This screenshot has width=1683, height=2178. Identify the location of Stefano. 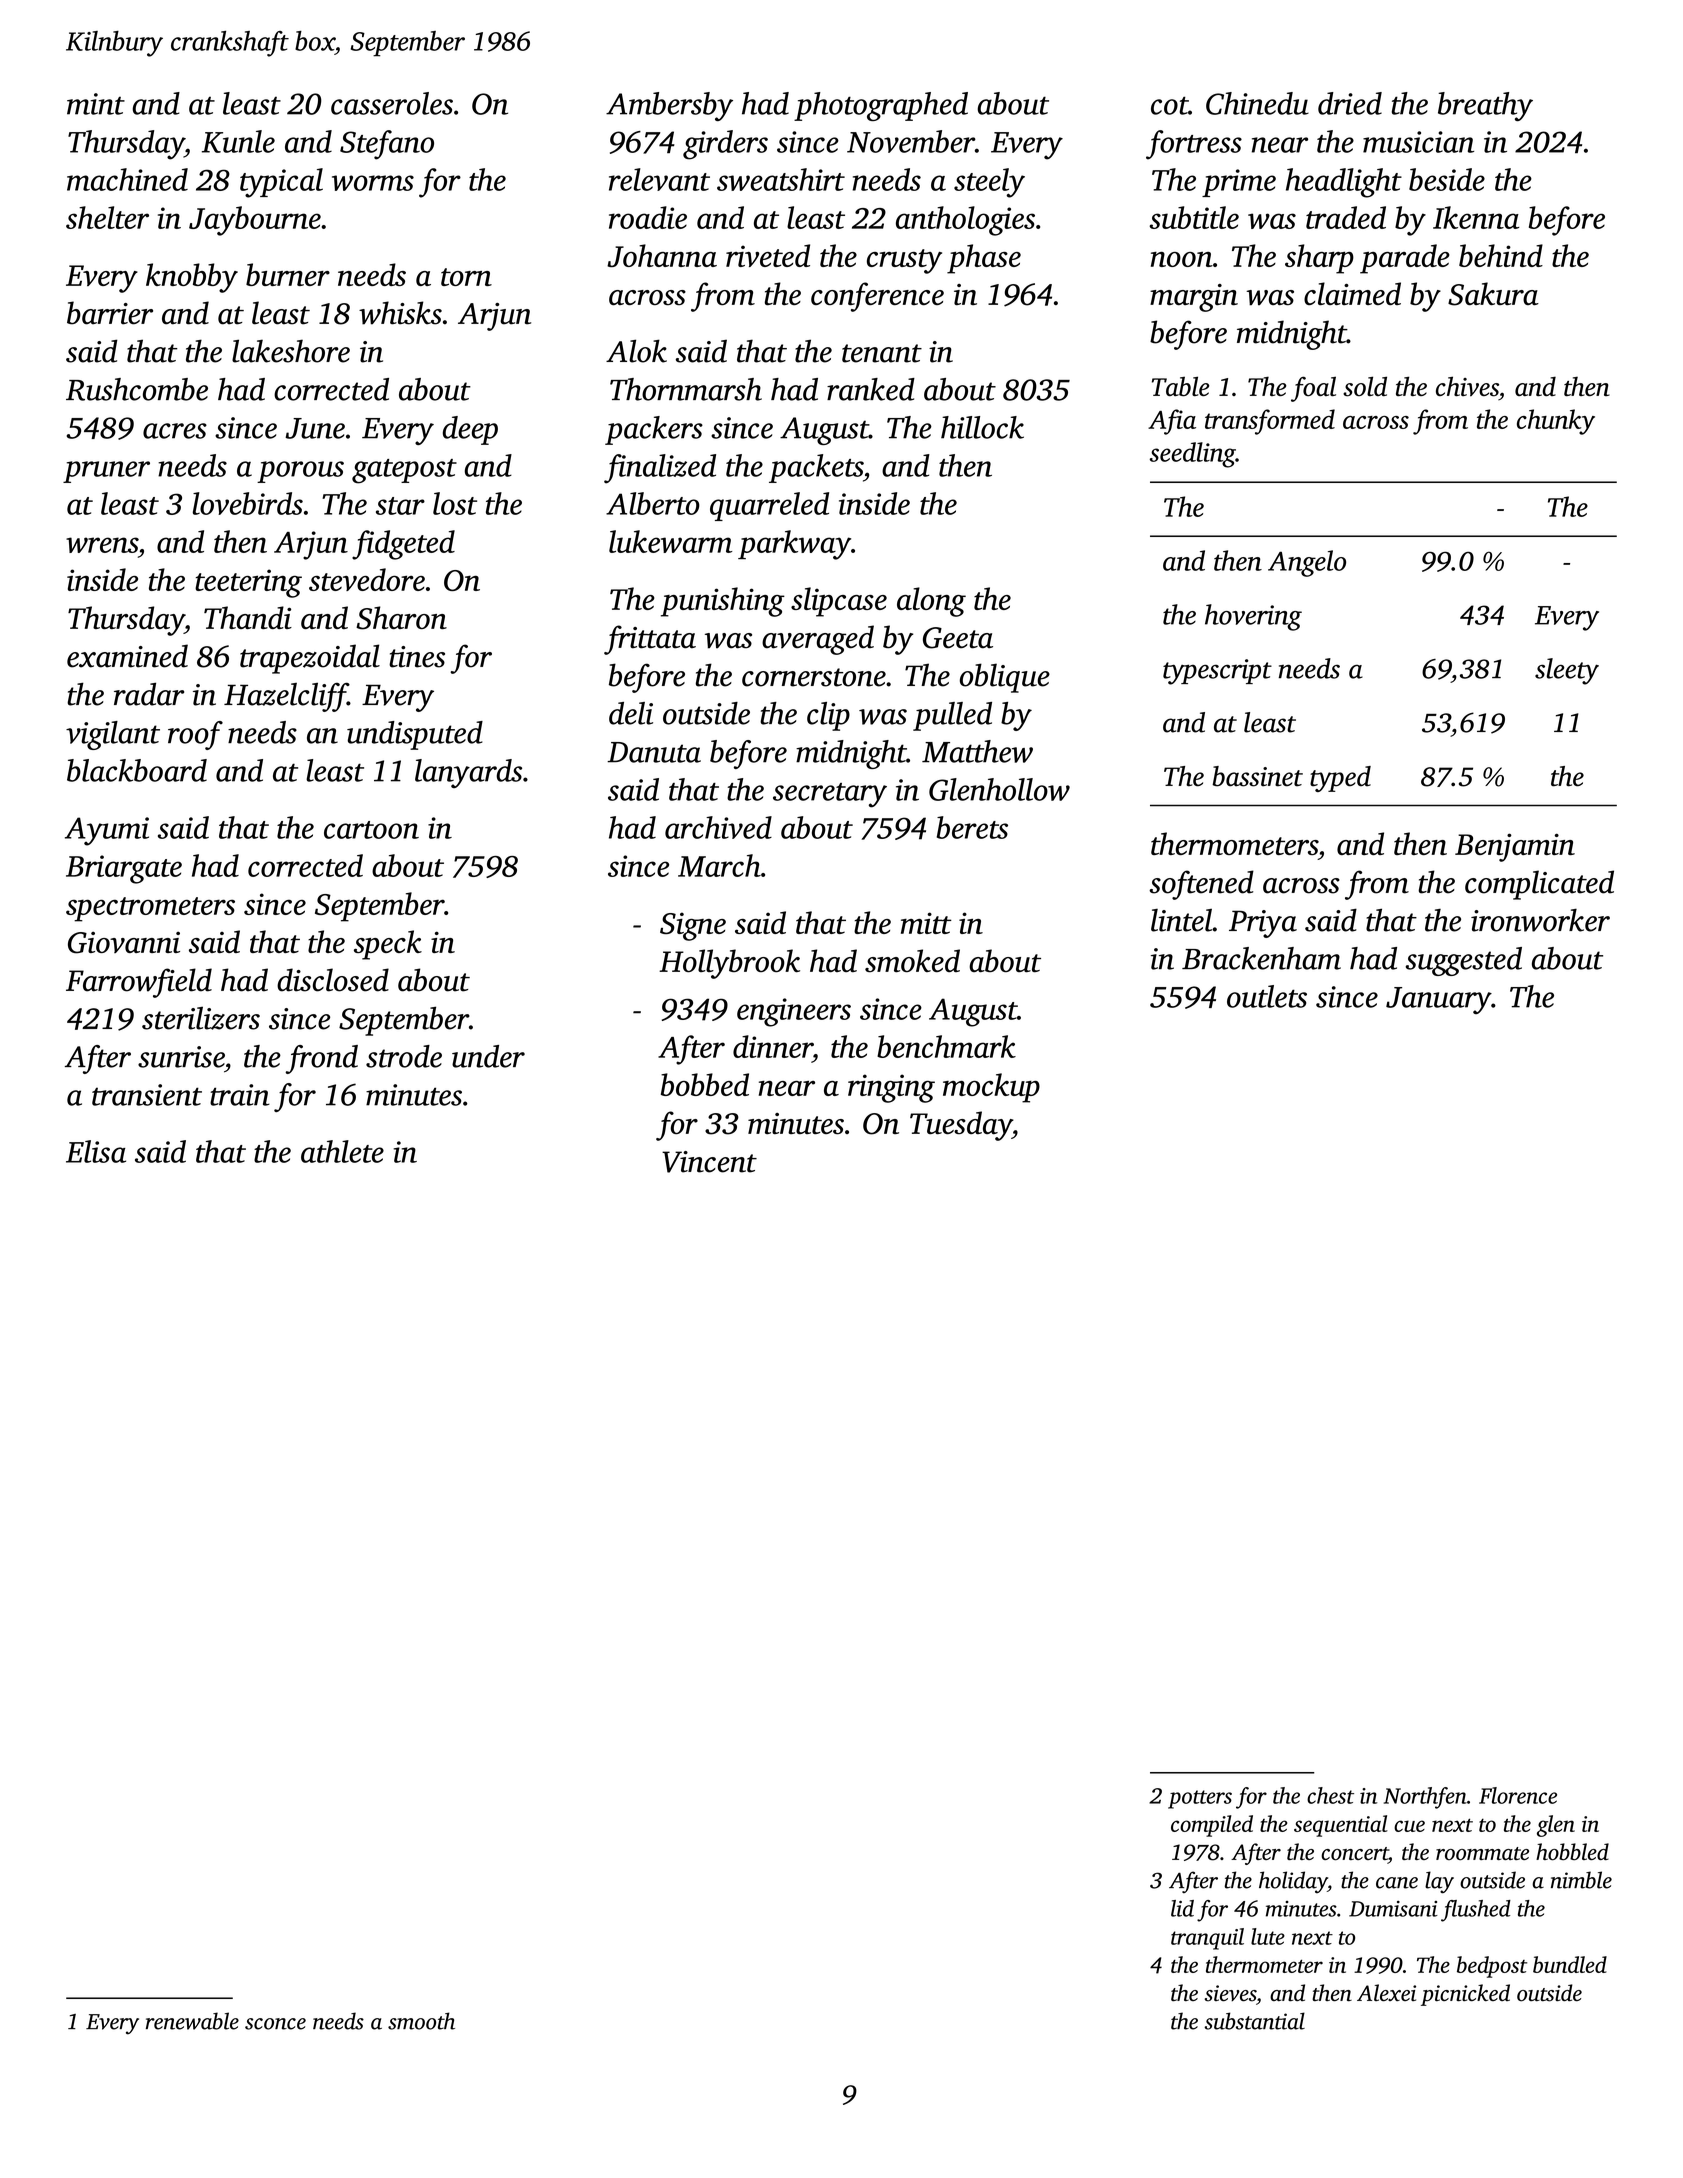
(387, 145).
